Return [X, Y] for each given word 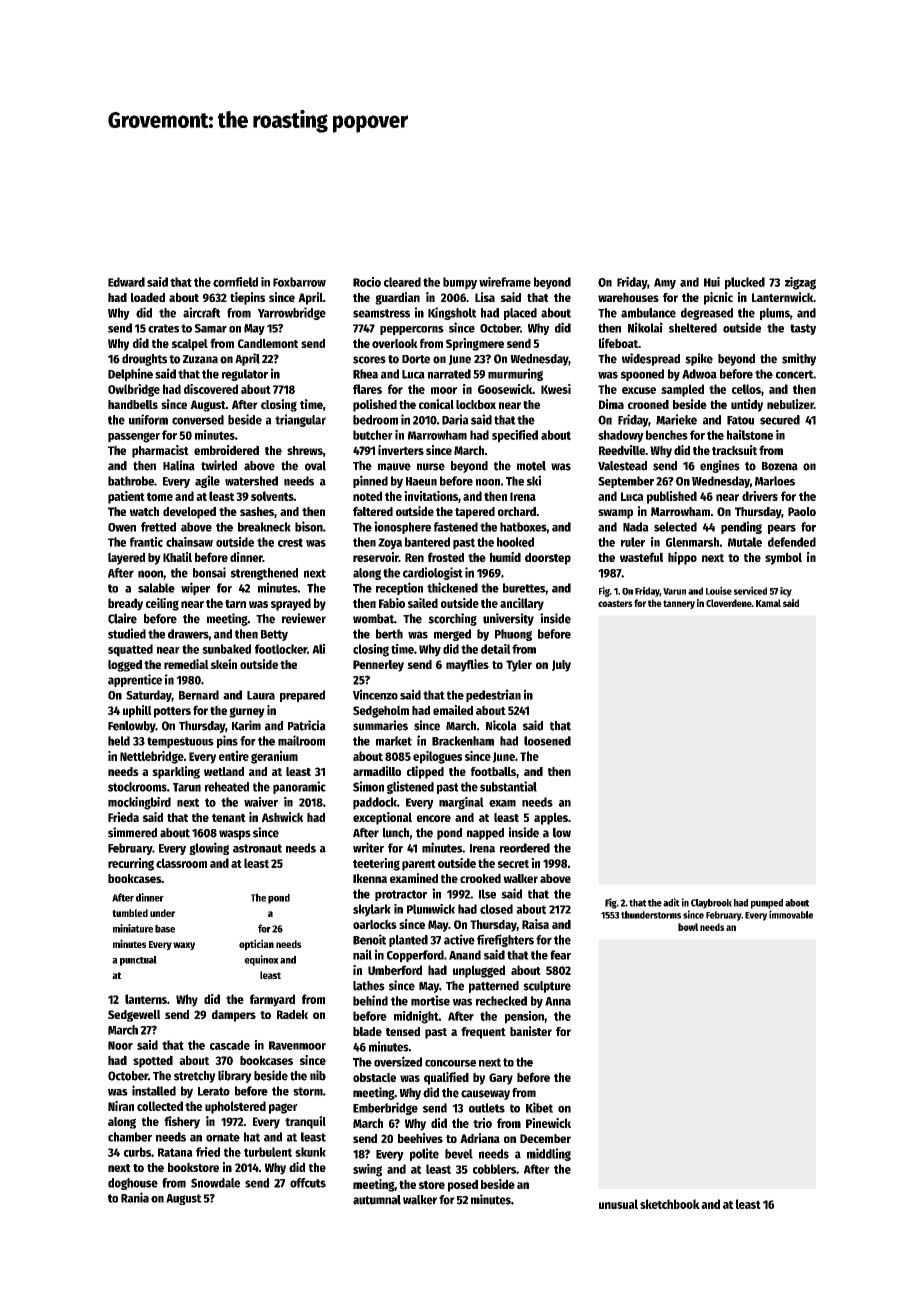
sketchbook [670, 1204]
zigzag [800, 283]
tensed [403, 1031]
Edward [126, 282]
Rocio [367, 282]
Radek [292, 1014]
